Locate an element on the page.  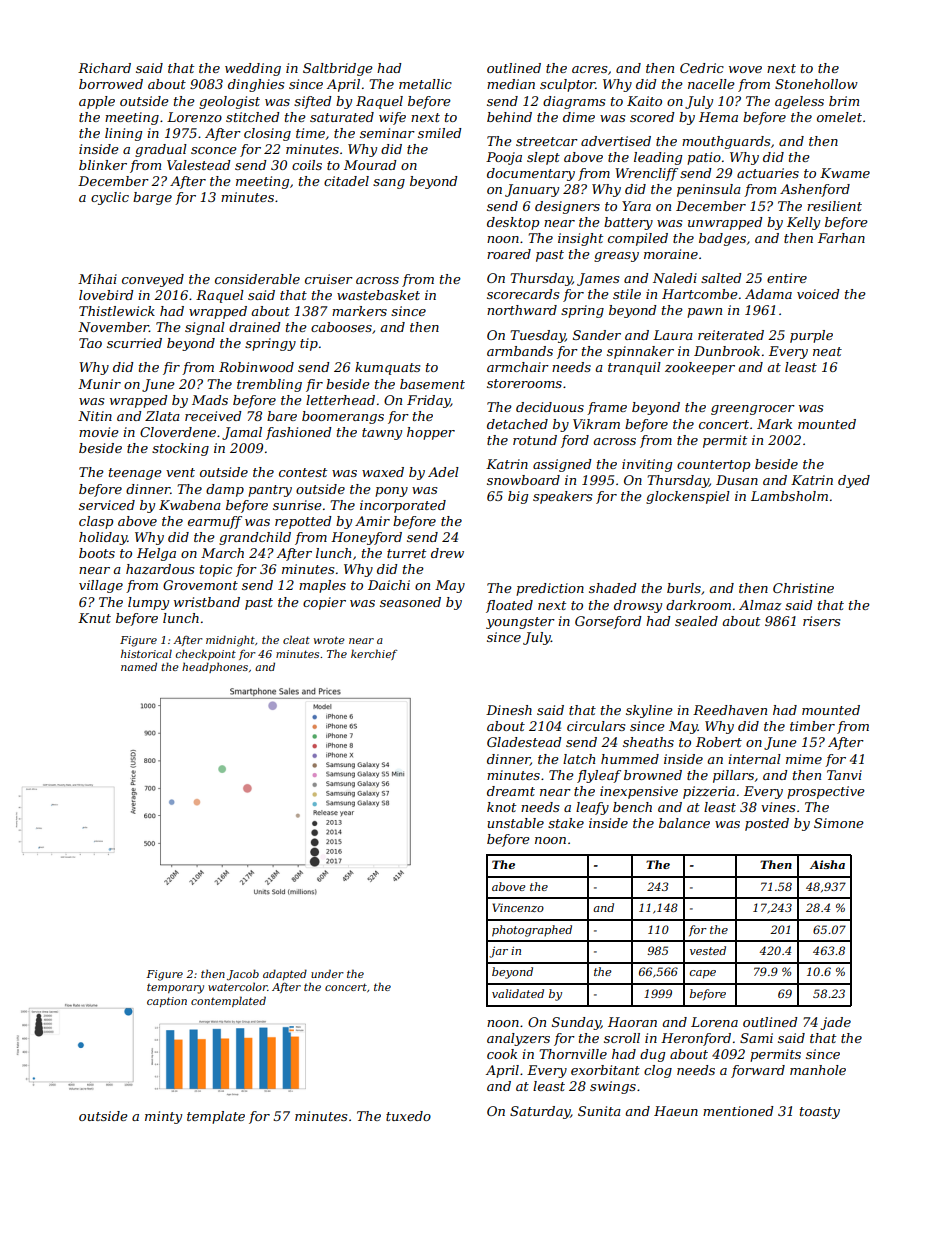
minty is located at coordinates (163, 1117).
